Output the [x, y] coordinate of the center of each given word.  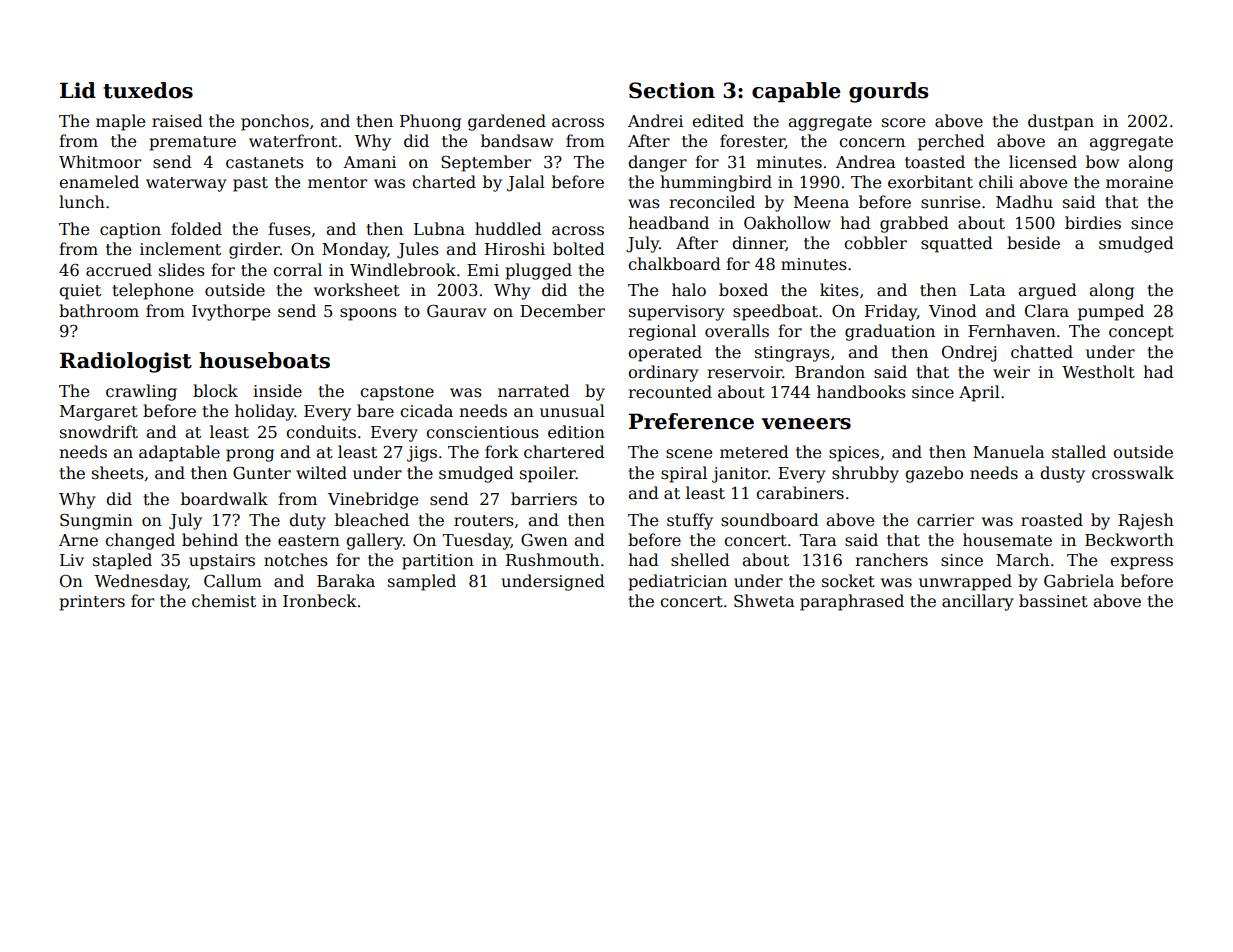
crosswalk [1133, 472]
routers [484, 521]
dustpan [1061, 122]
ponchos [275, 122]
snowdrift [99, 432]
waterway [186, 184]
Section [672, 90]
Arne [78, 540]
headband [668, 223]
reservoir [744, 372]
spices [854, 454]
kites [839, 289]
